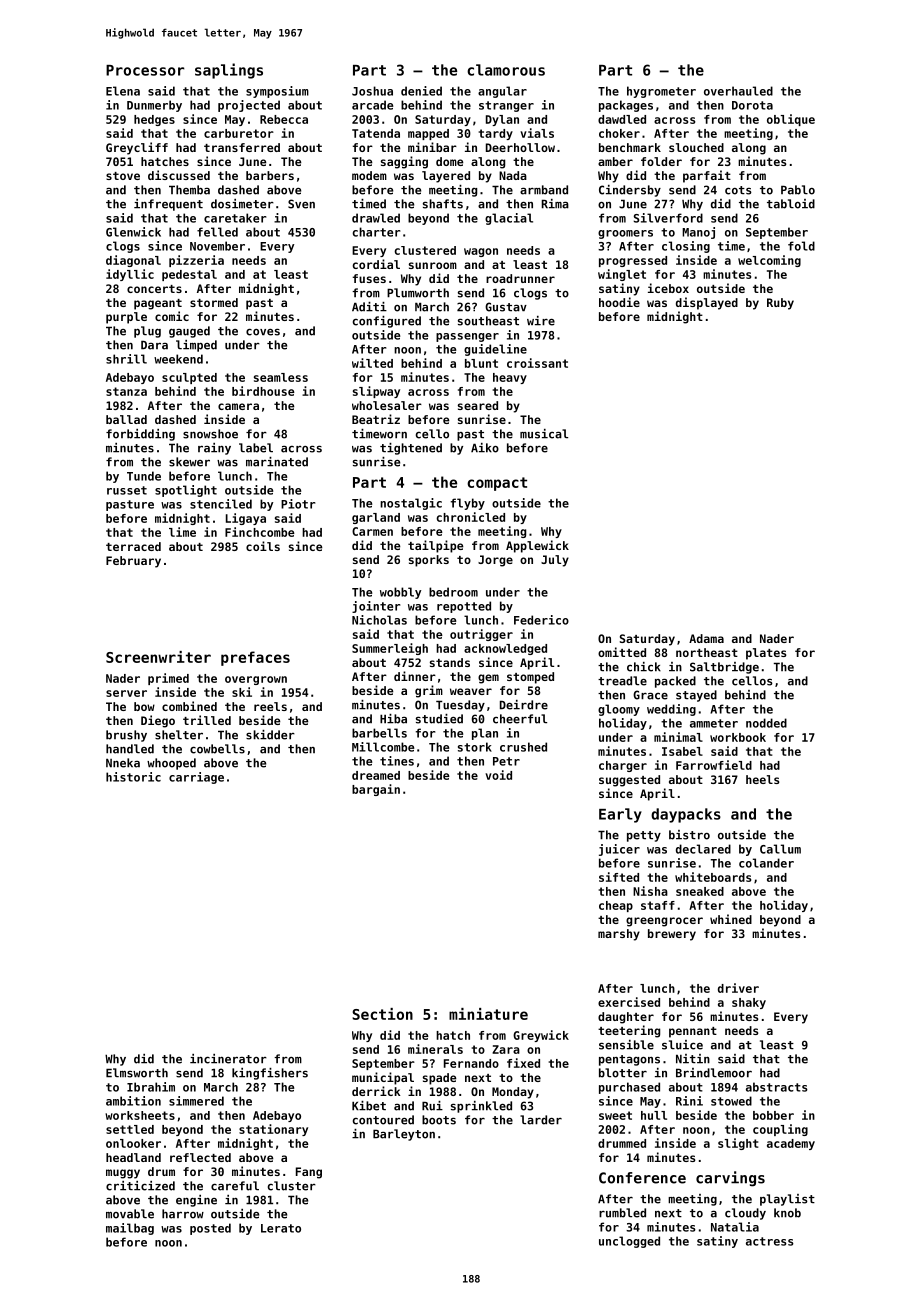 The image size is (924, 1308). Describe the element at coordinates (387, 405) in the screenshot. I see `wholesaler` at that location.
